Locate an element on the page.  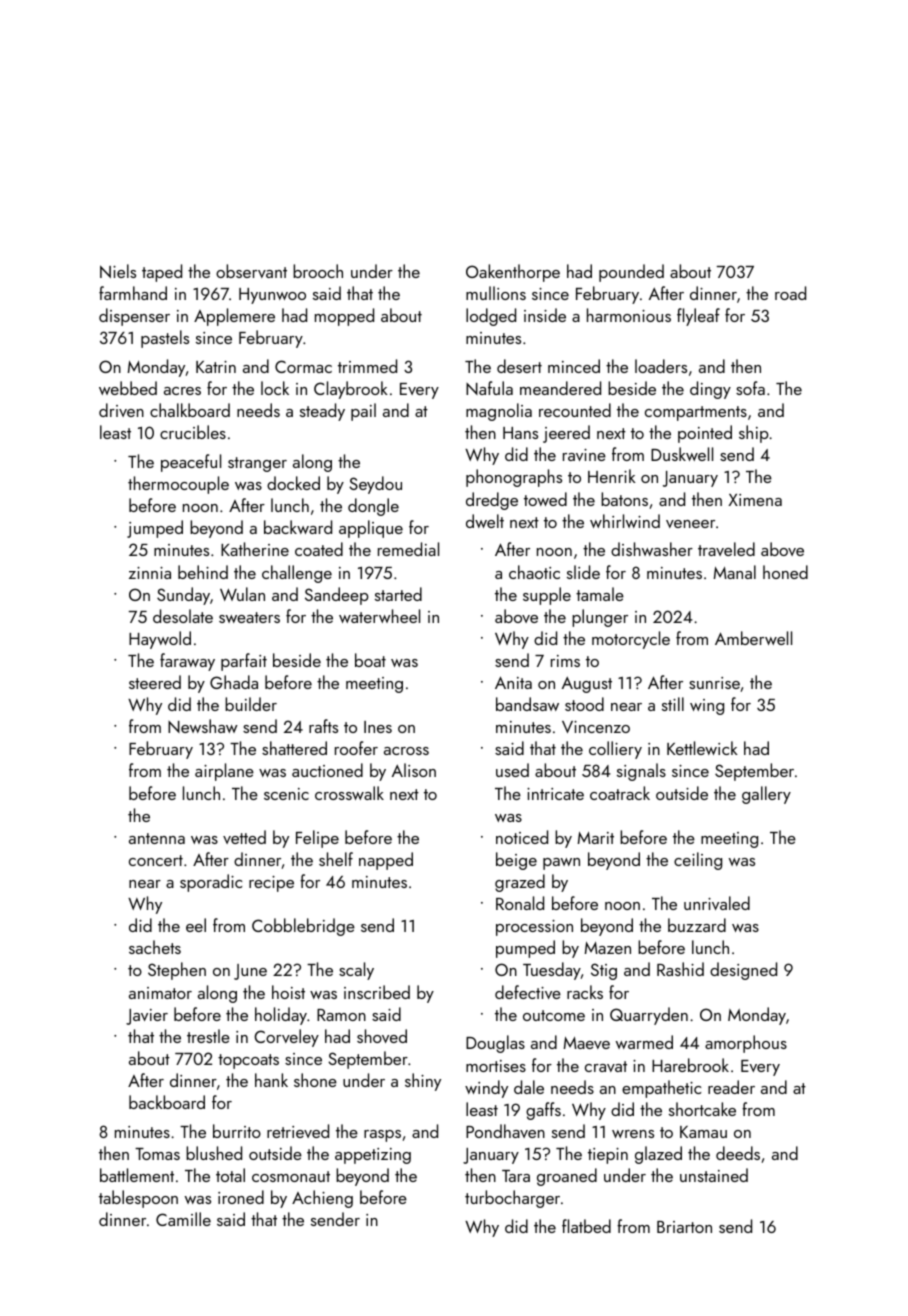
Camille is located at coordinates (183, 1219).
